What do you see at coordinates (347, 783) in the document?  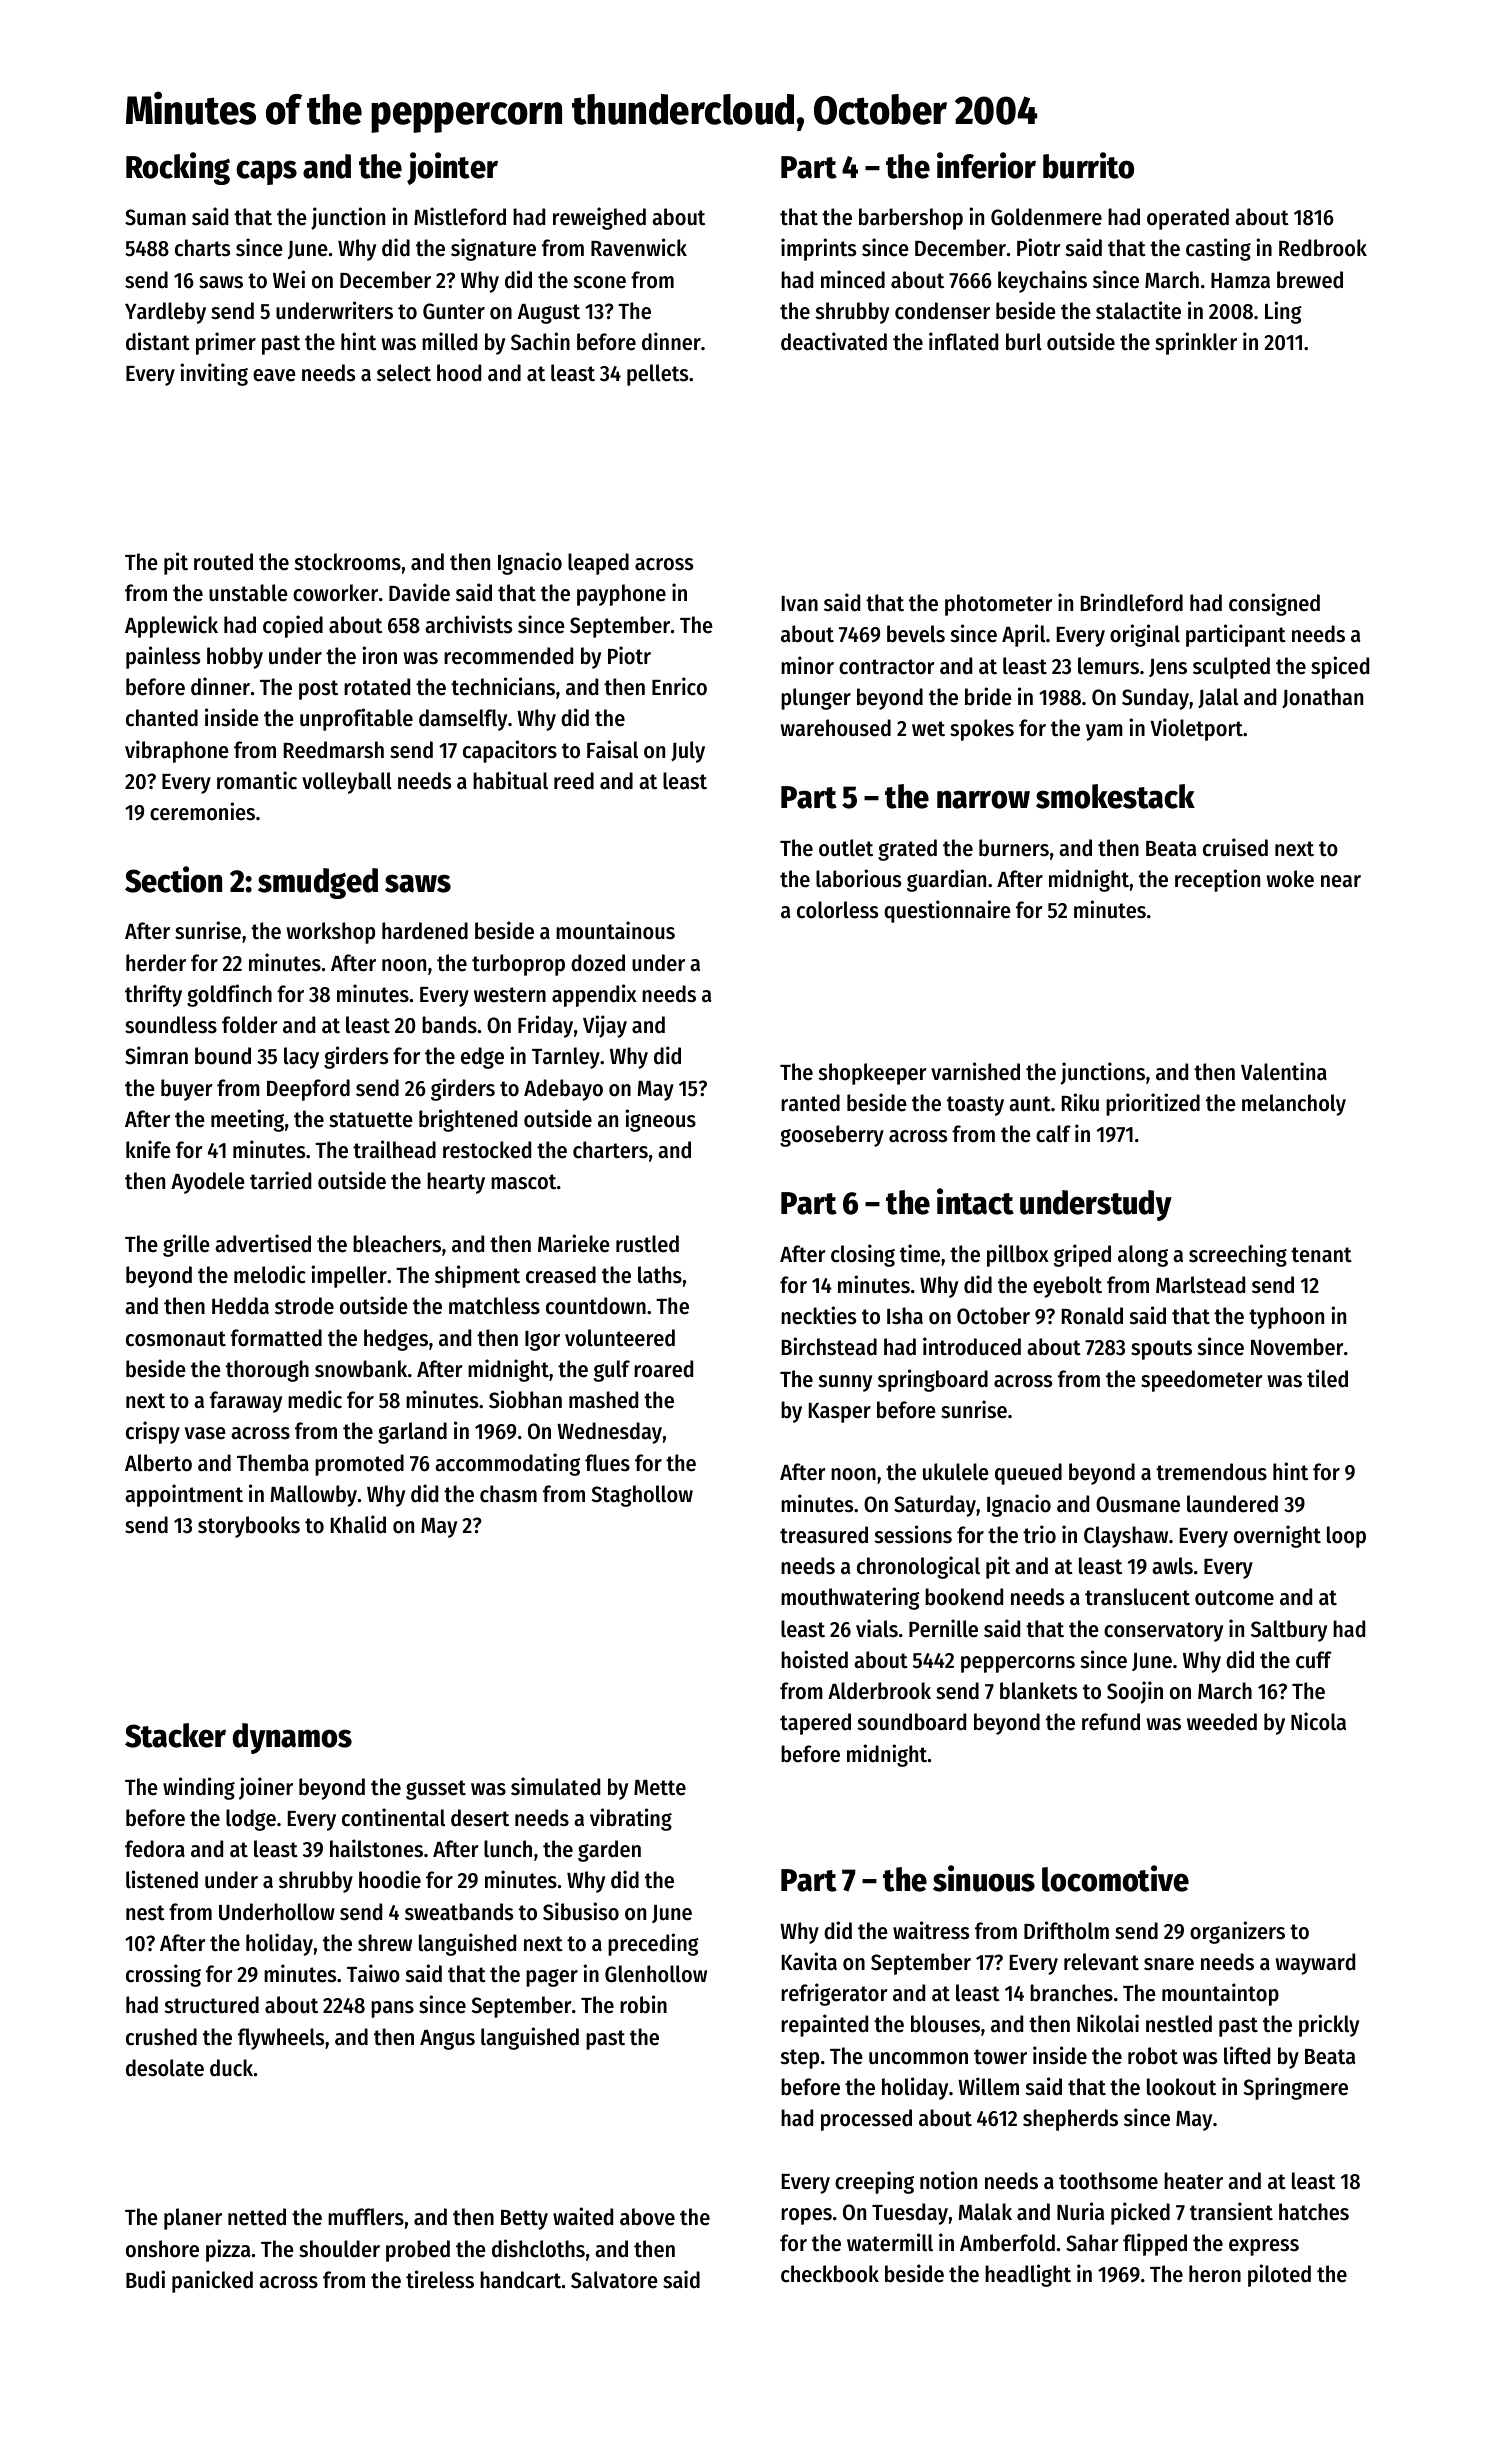 I see `volleyball` at bounding box center [347, 783].
